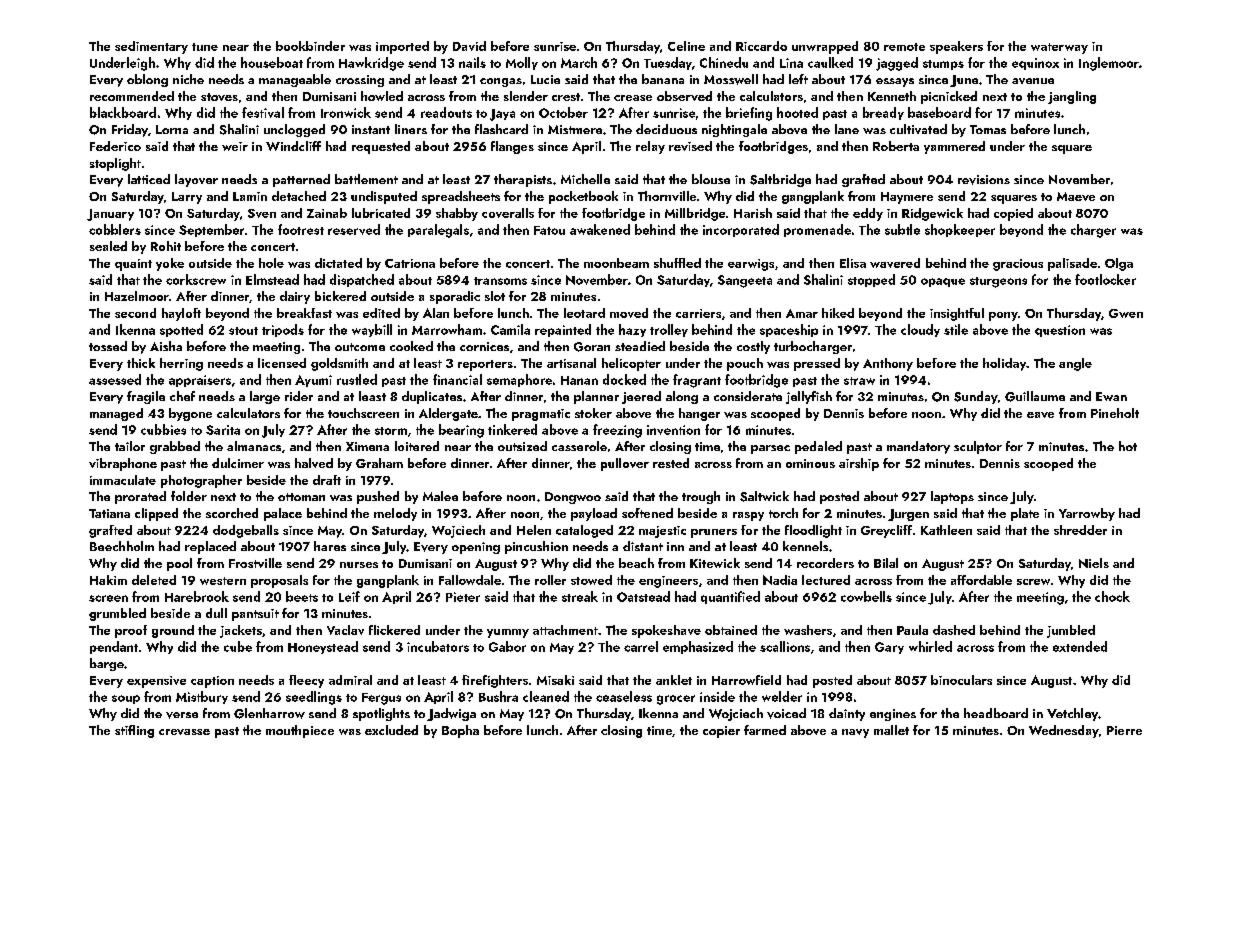  Describe the element at coordinates (1094, 563) in the image. I see `Niels` at that location.
